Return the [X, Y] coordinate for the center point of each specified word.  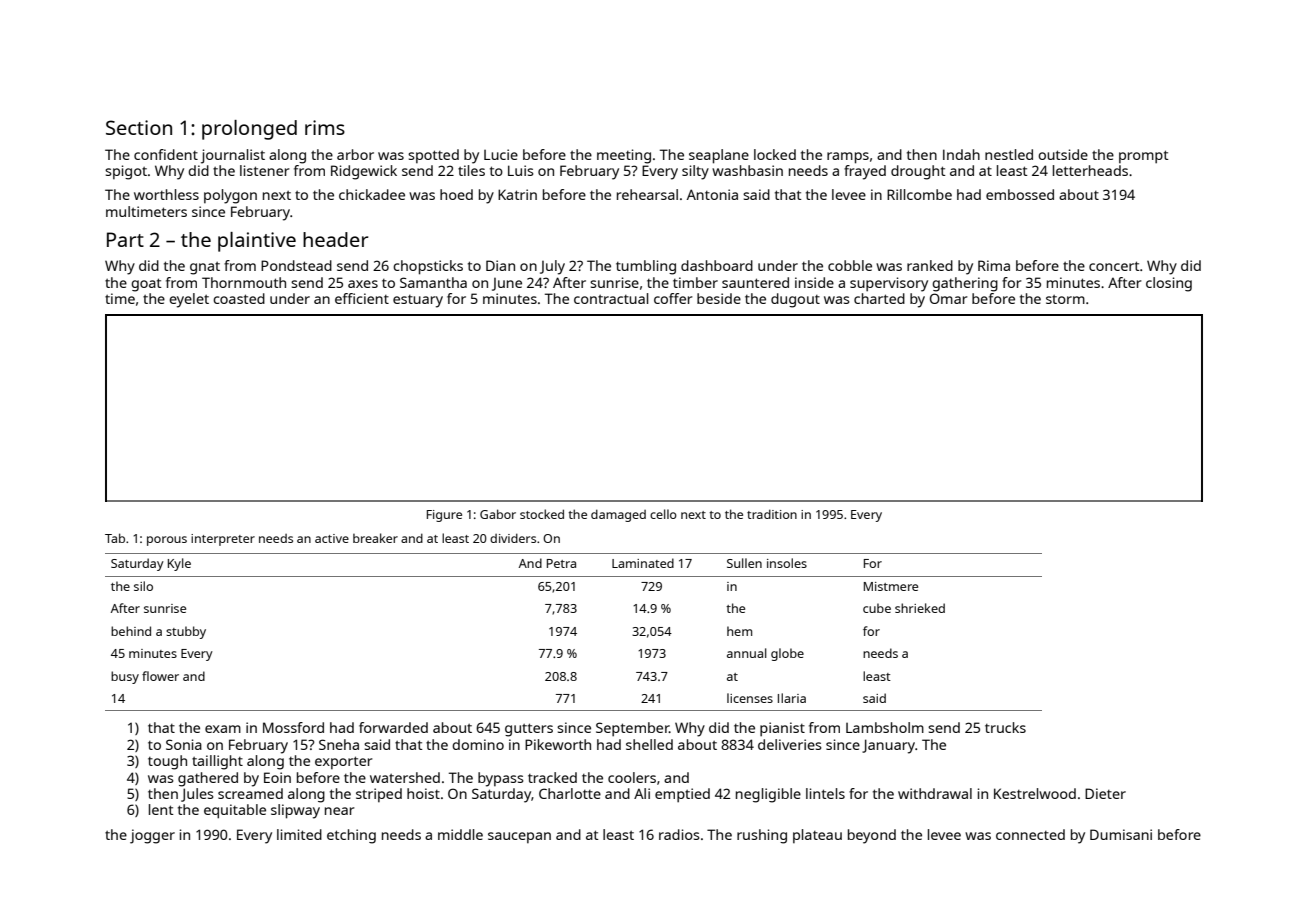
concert [1114, 266]
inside [814, 282]
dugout [795, 300]
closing [1169, 284]
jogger [152, 836]
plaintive [257, 242]
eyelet [189, 300]
